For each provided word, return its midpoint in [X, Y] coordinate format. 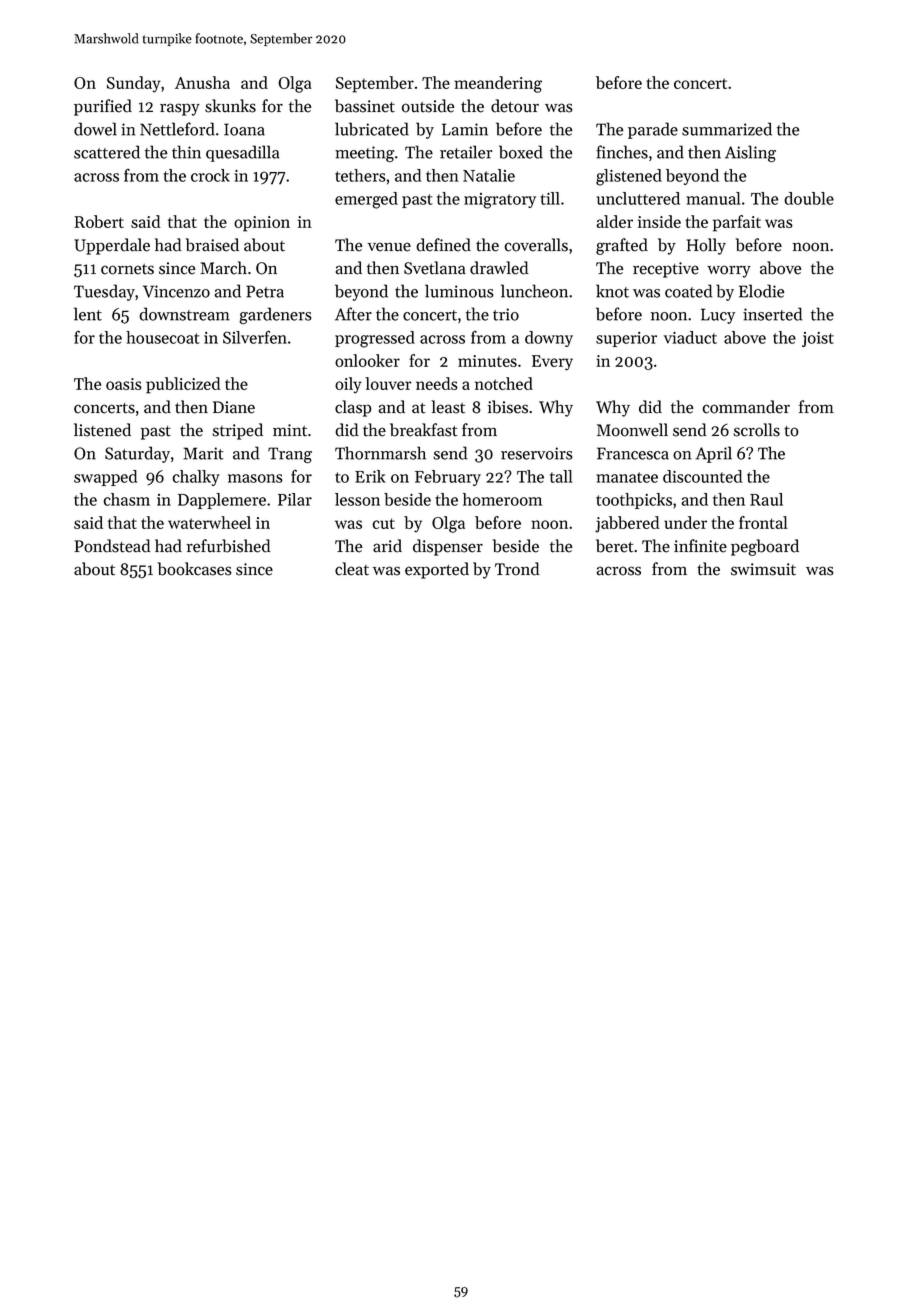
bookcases [195, 569]
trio [506, 314]
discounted [702, 476]
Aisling [750, 153]
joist [818, 339]
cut [383, 523]
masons [255, 478]
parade [653, 130]
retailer [466, 152]
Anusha [202, 82]
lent [88, 314]
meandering [498, 84]
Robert [99, 221]
